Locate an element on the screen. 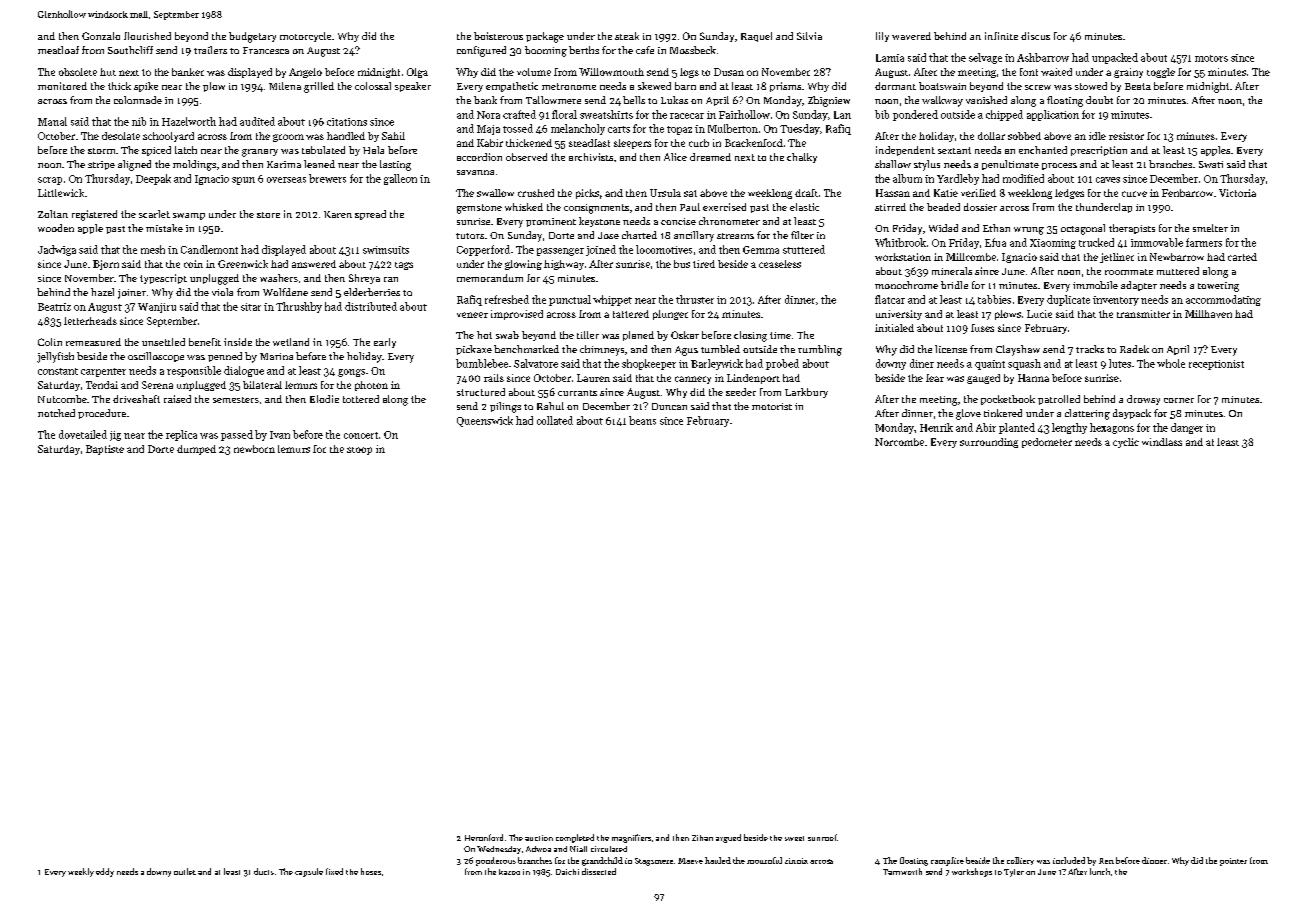 This screenshot has width=1308, height=924. stoop is located at coordinates (359, 451).
